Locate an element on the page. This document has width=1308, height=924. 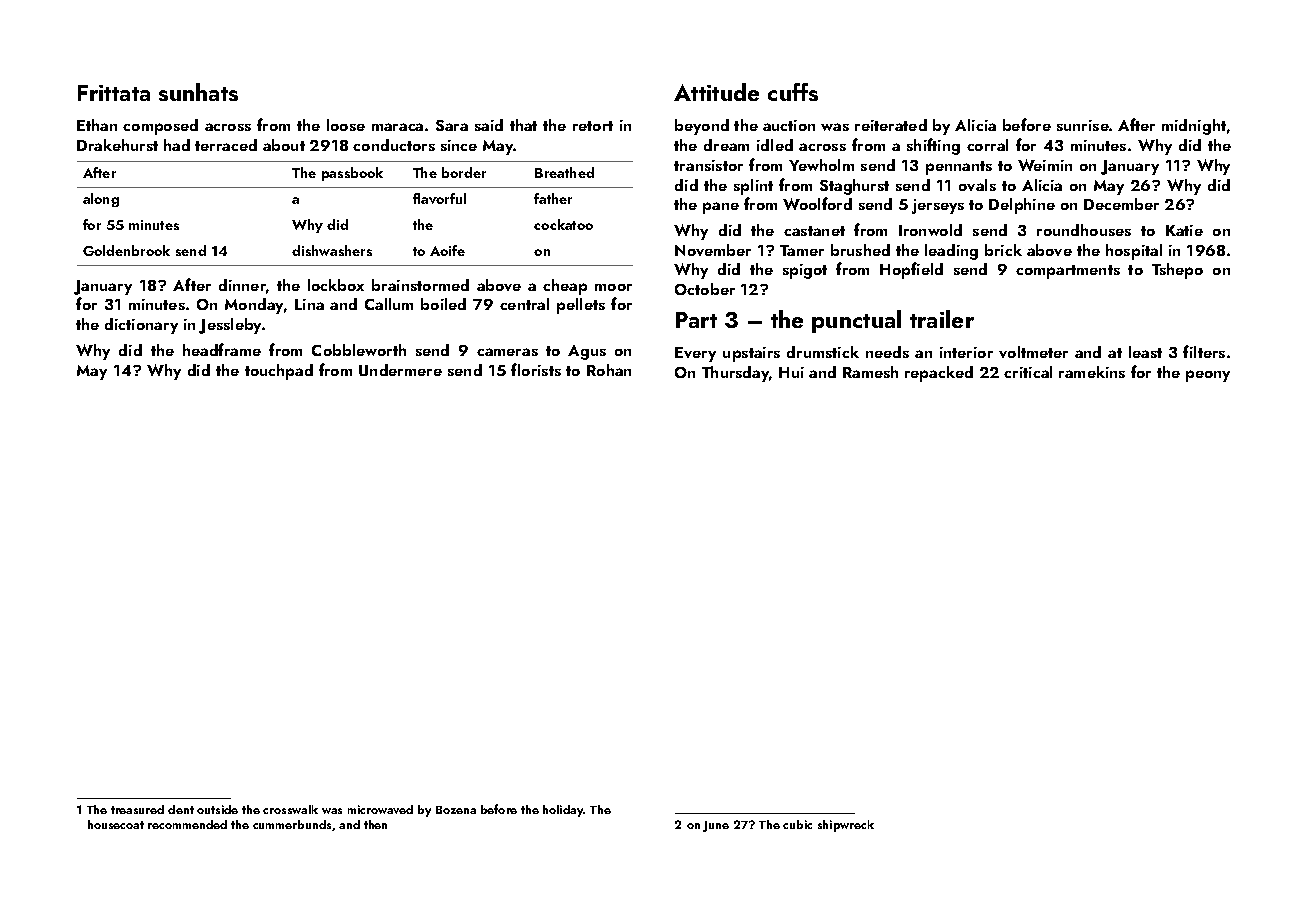
dent is located at coordinates (181, 809).
